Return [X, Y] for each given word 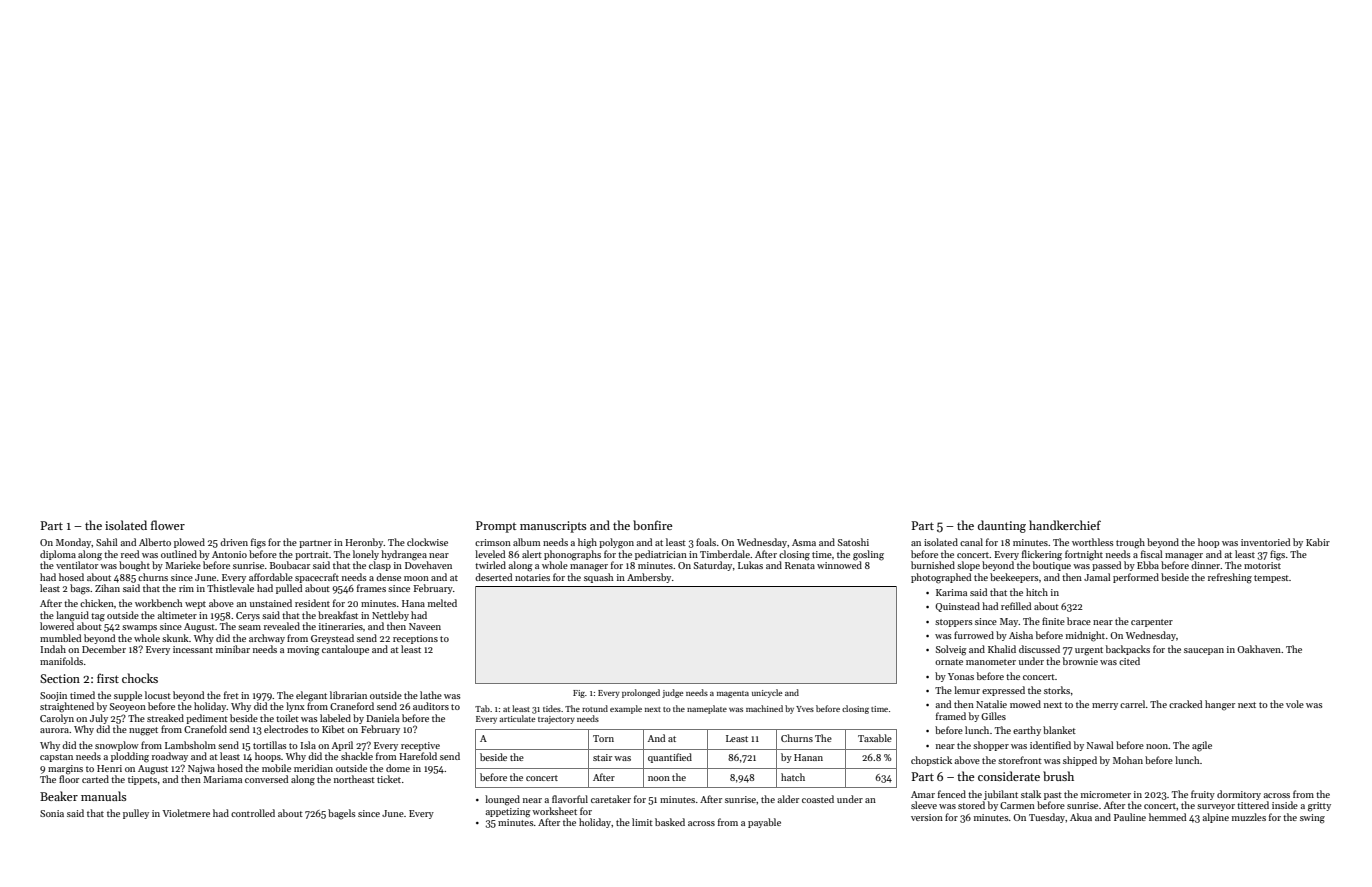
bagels [342, 814]
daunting [1002, 526]
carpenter [1152, 623]
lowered [57, 626]
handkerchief [1065, 525]
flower [168, 525]
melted [442, 603]
